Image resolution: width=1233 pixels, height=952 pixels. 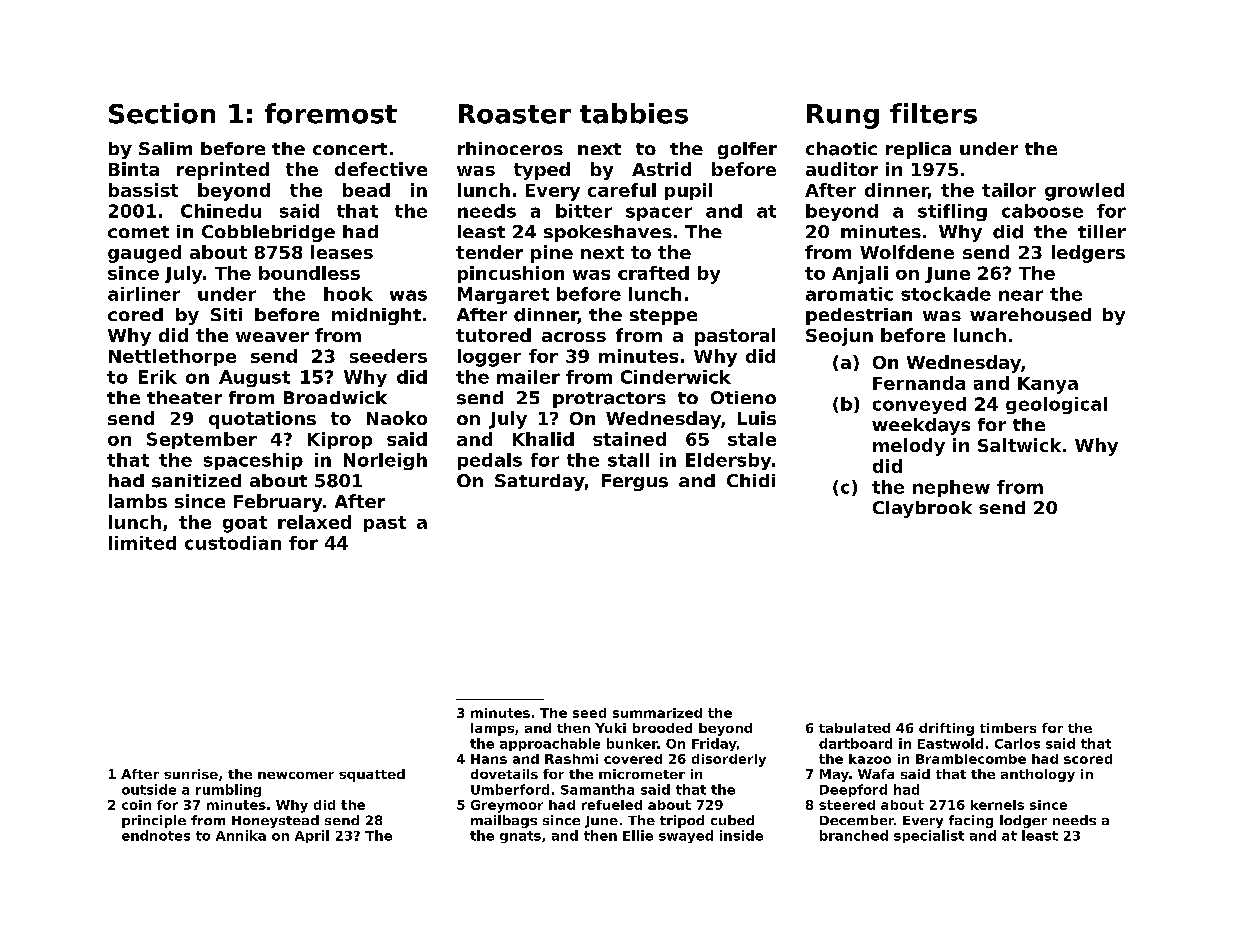 What do you see at coordinates (951, 488) in the screenshot?
I see `nephew` at bounding box center [951, 488].
